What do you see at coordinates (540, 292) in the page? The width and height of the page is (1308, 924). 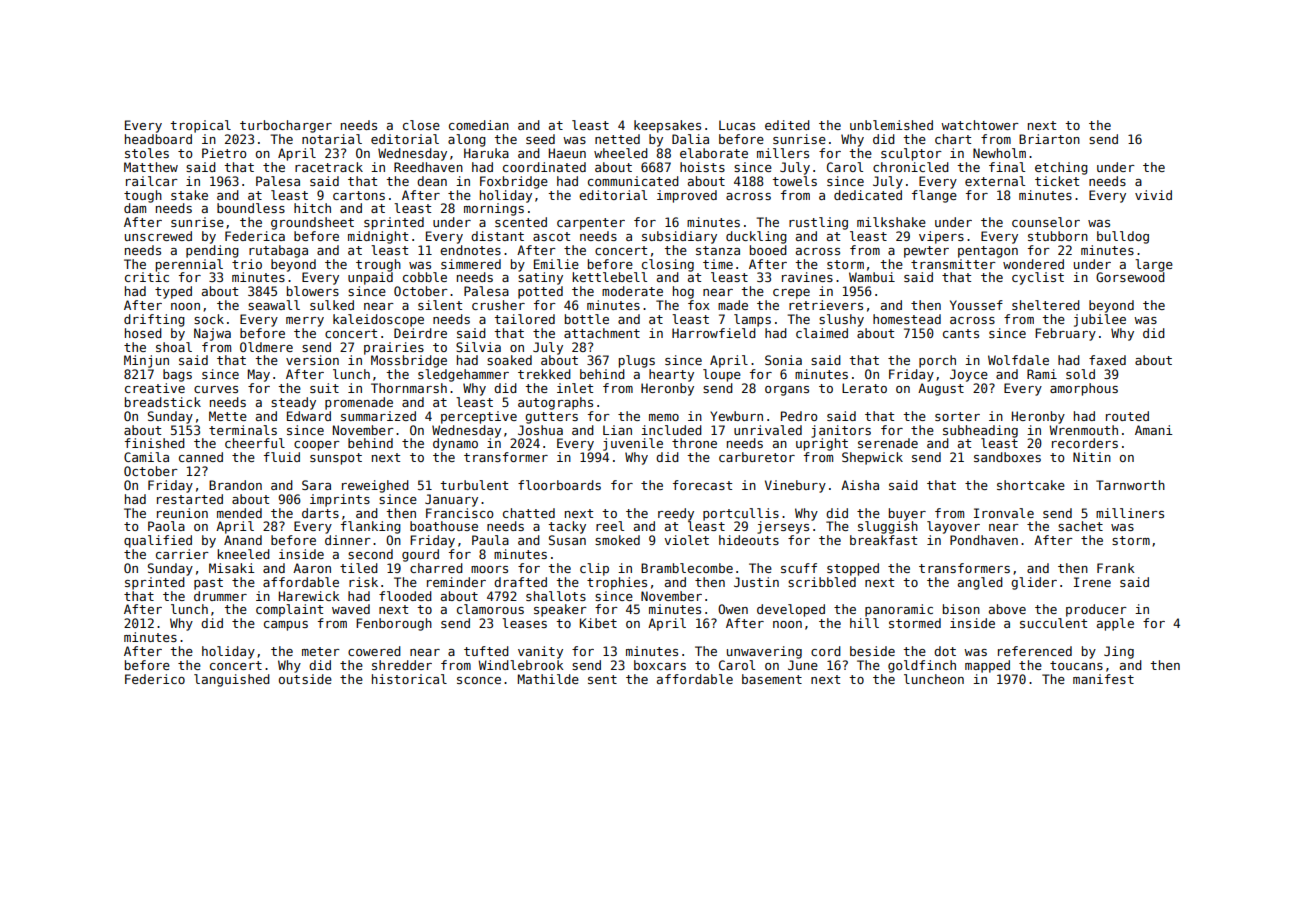 I see `potted` at bounding box center [540, 292].
